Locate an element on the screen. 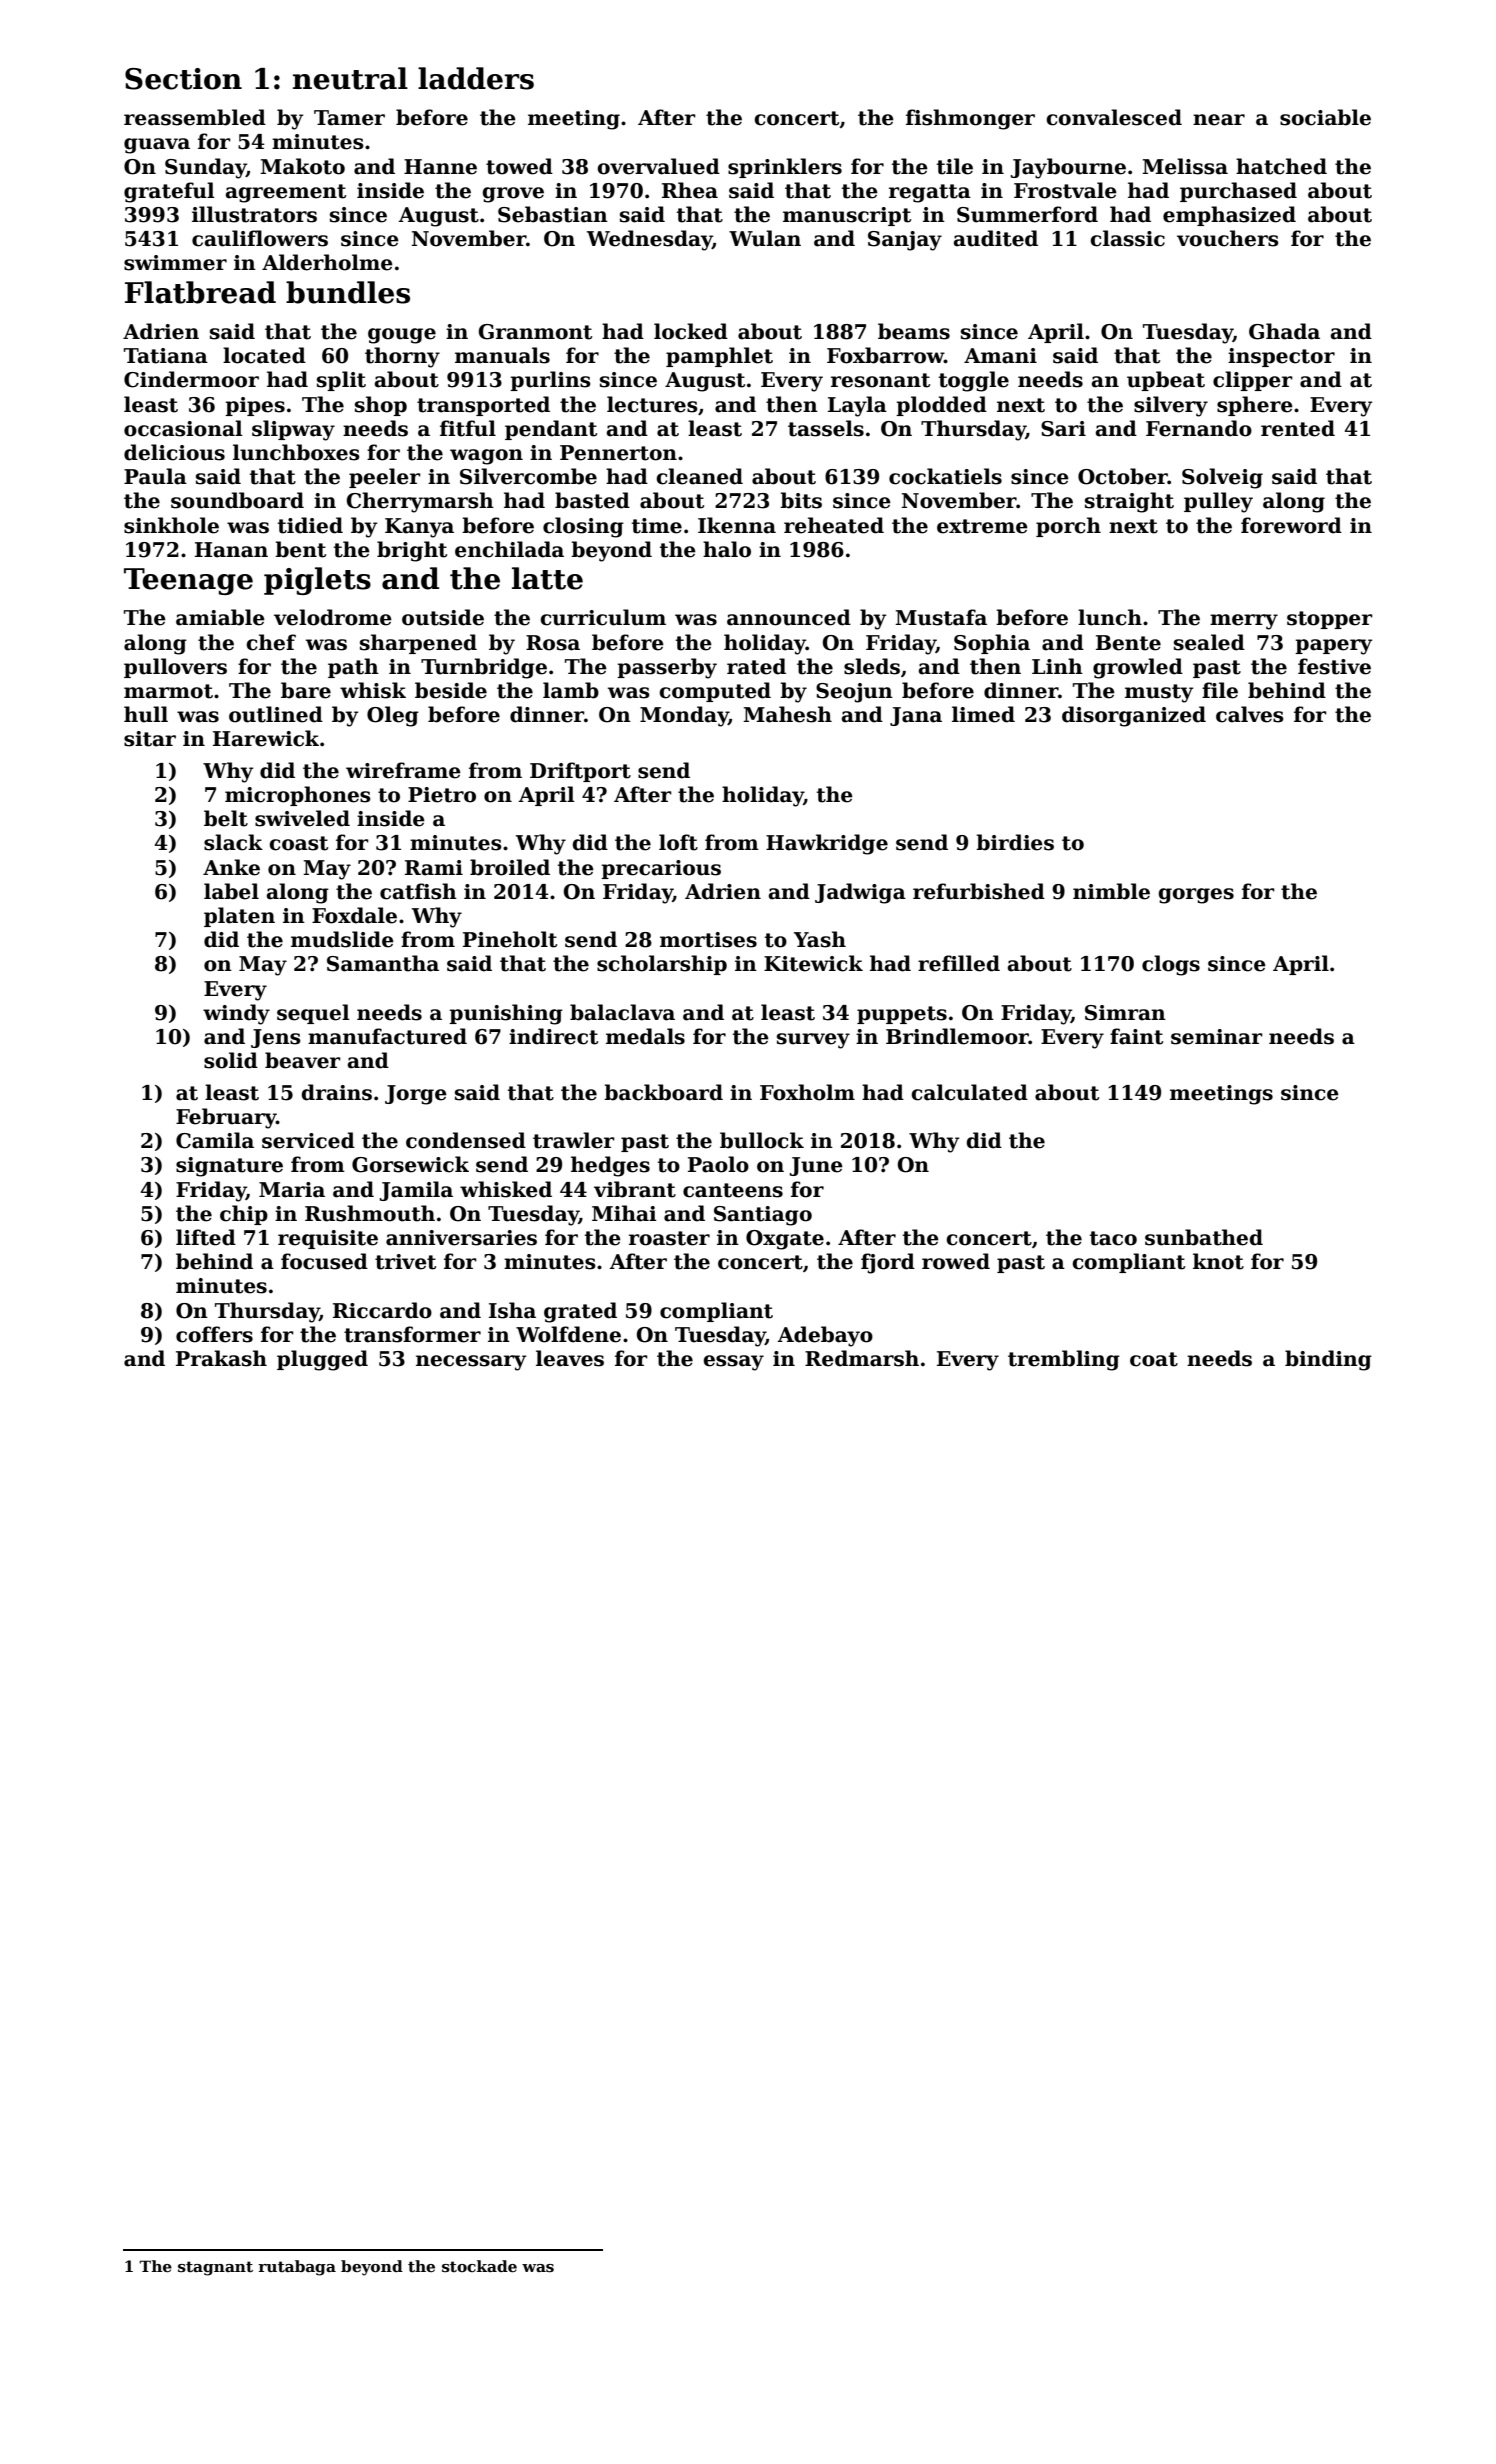 The image size is (1496, 2464). purlins is located at coordinates (550, 381).
